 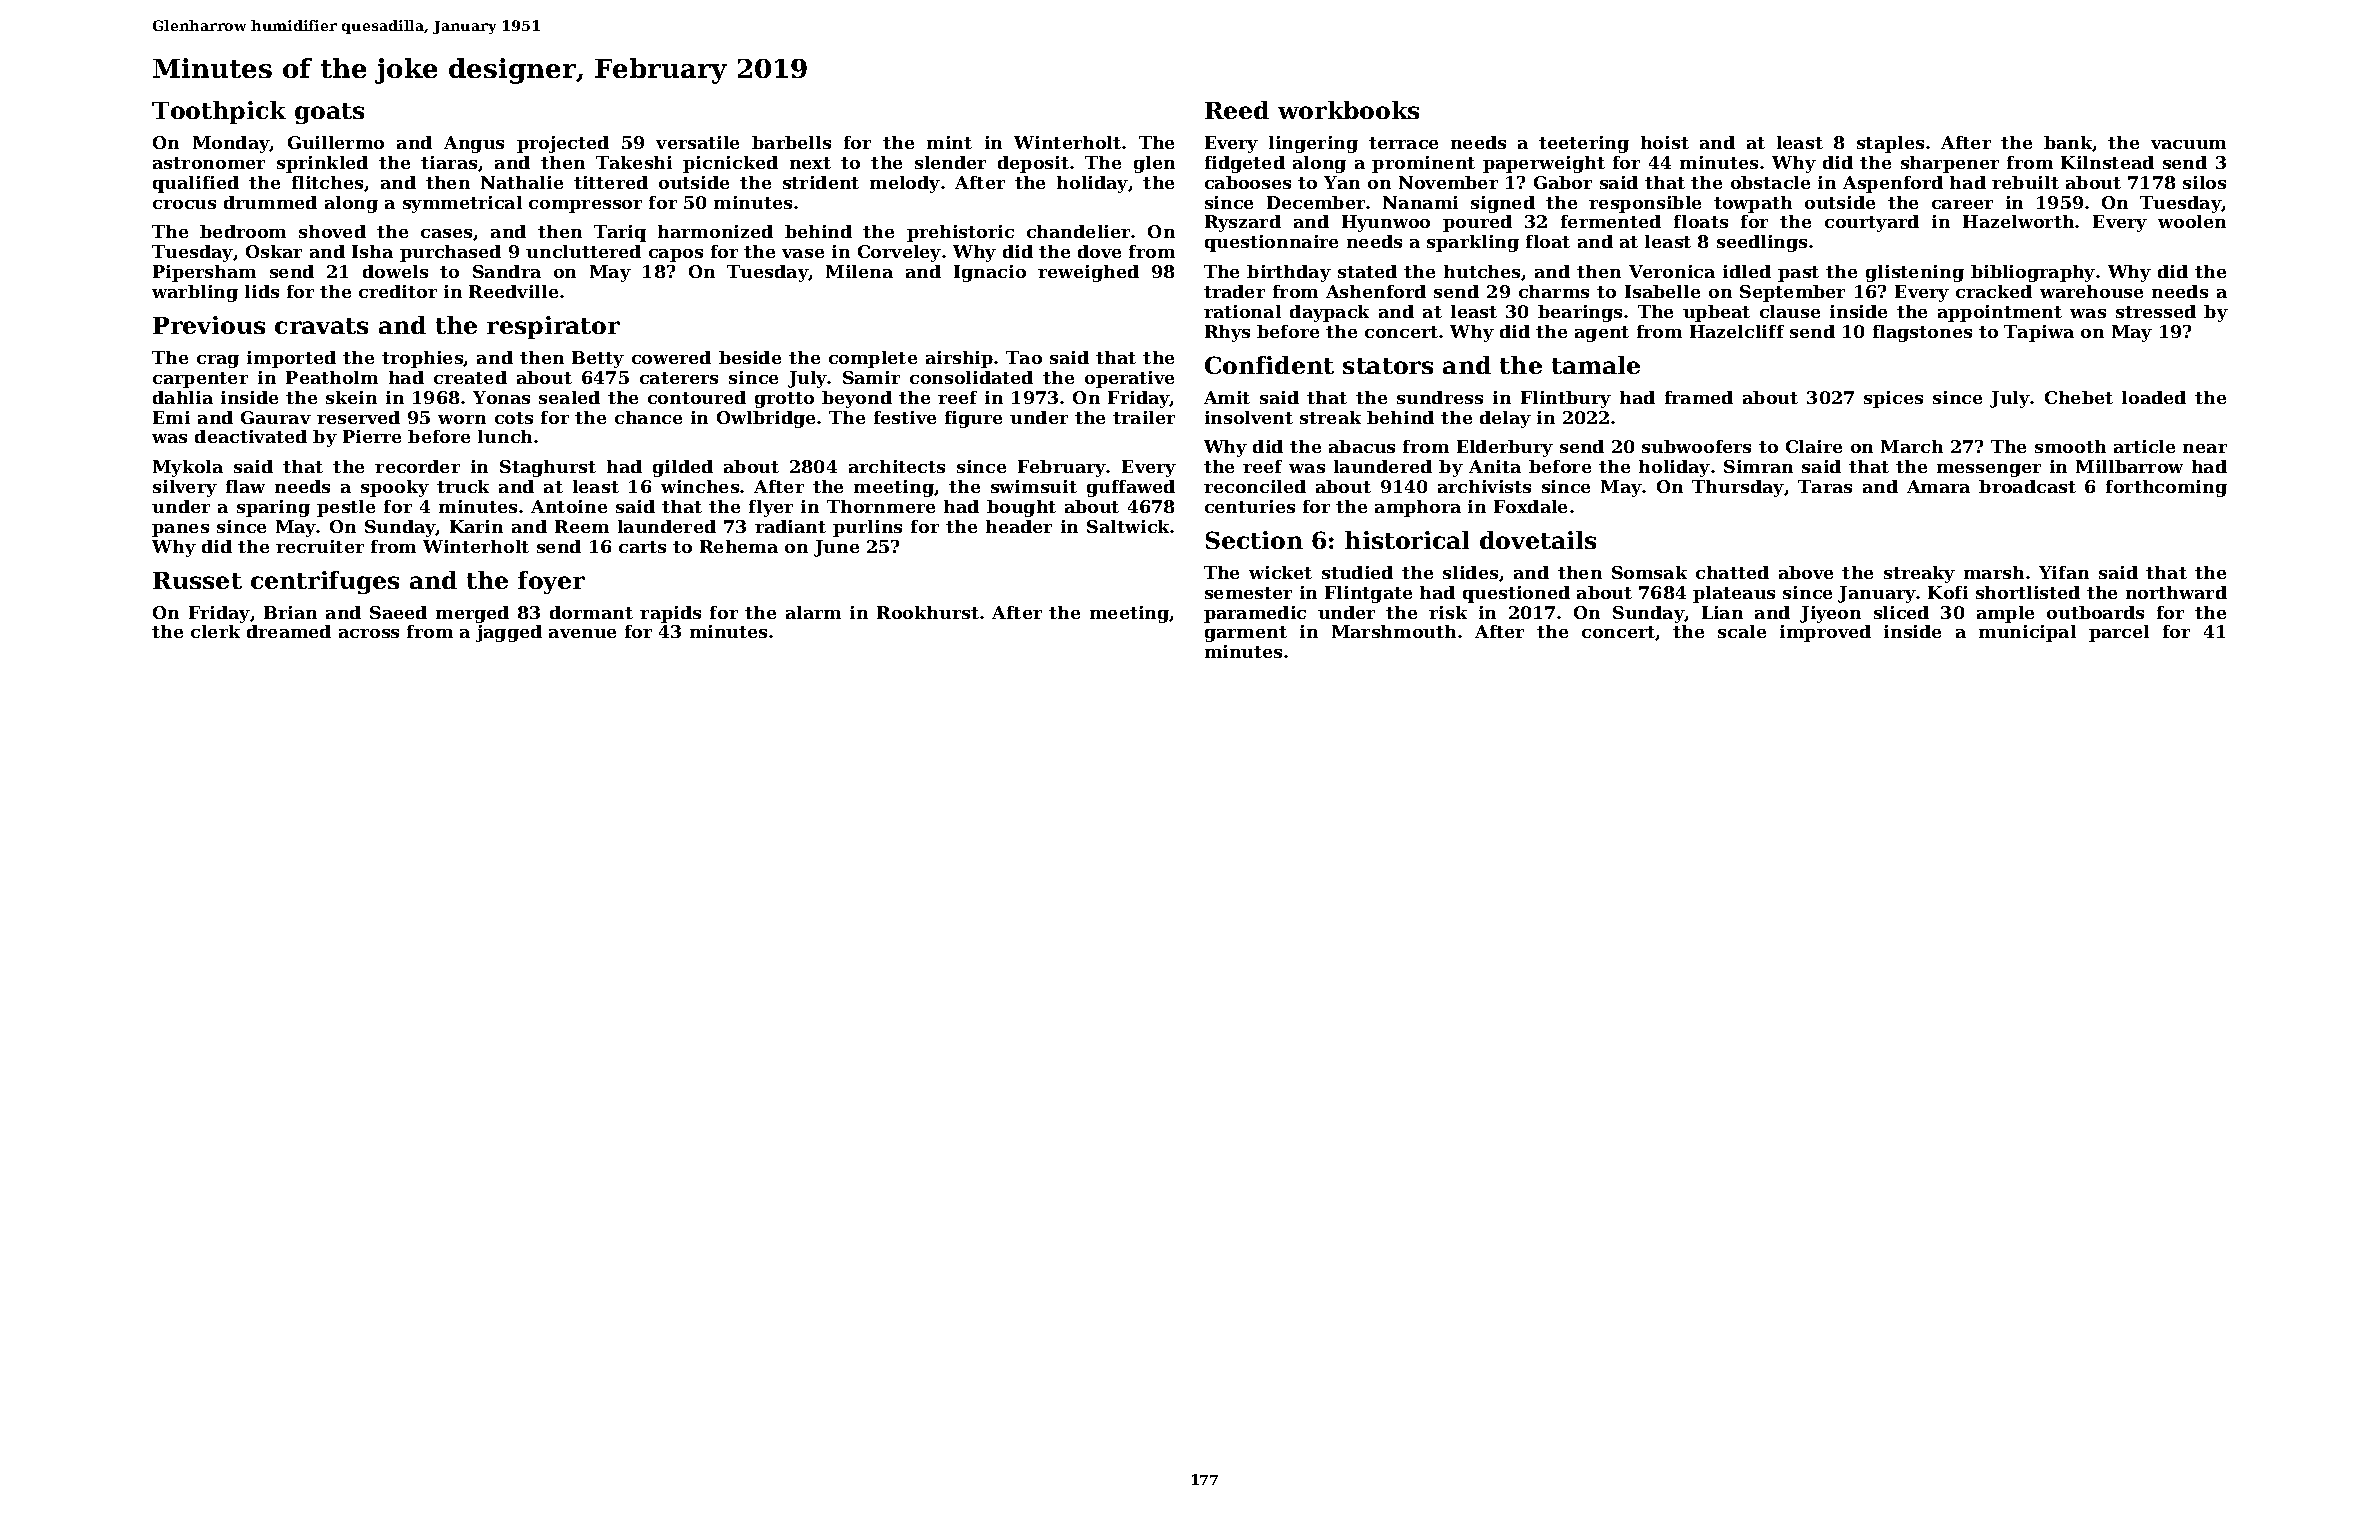 I want to click on avenue, so click(x=582, y=633).
